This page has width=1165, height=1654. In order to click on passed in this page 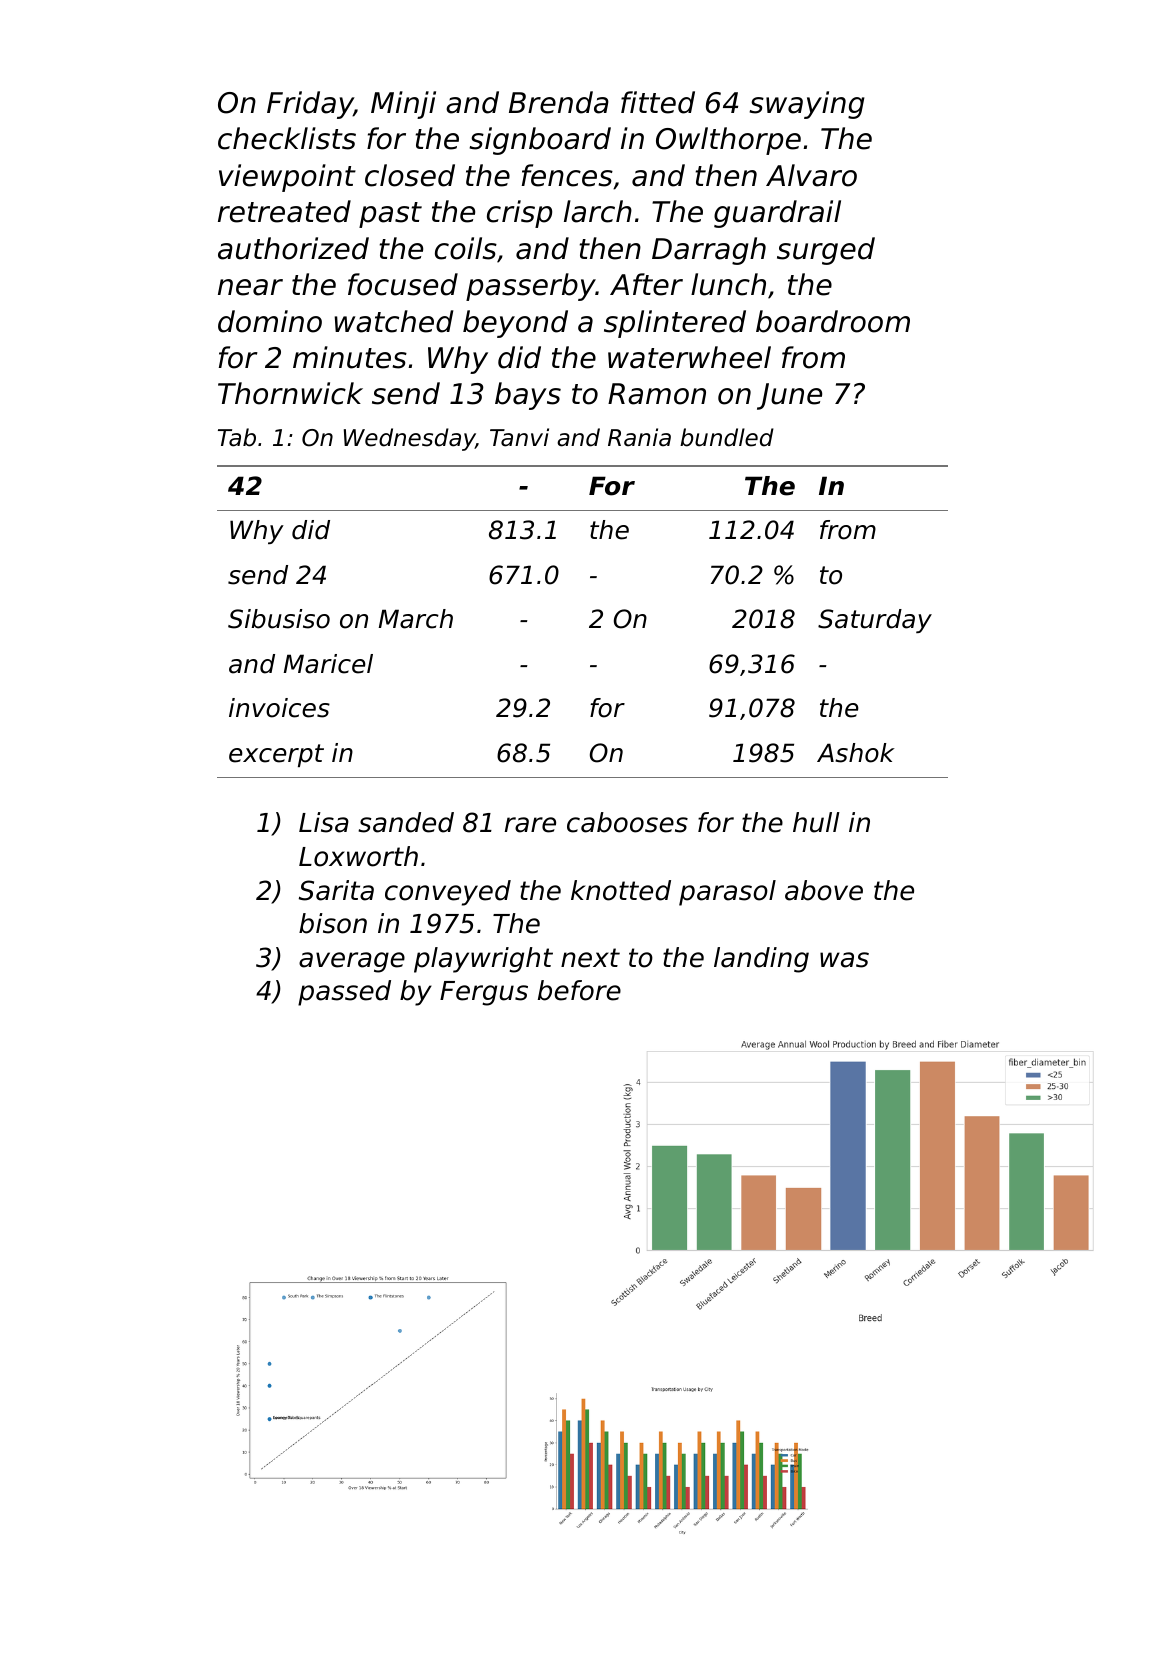, I will do `click(344, 993)`.
